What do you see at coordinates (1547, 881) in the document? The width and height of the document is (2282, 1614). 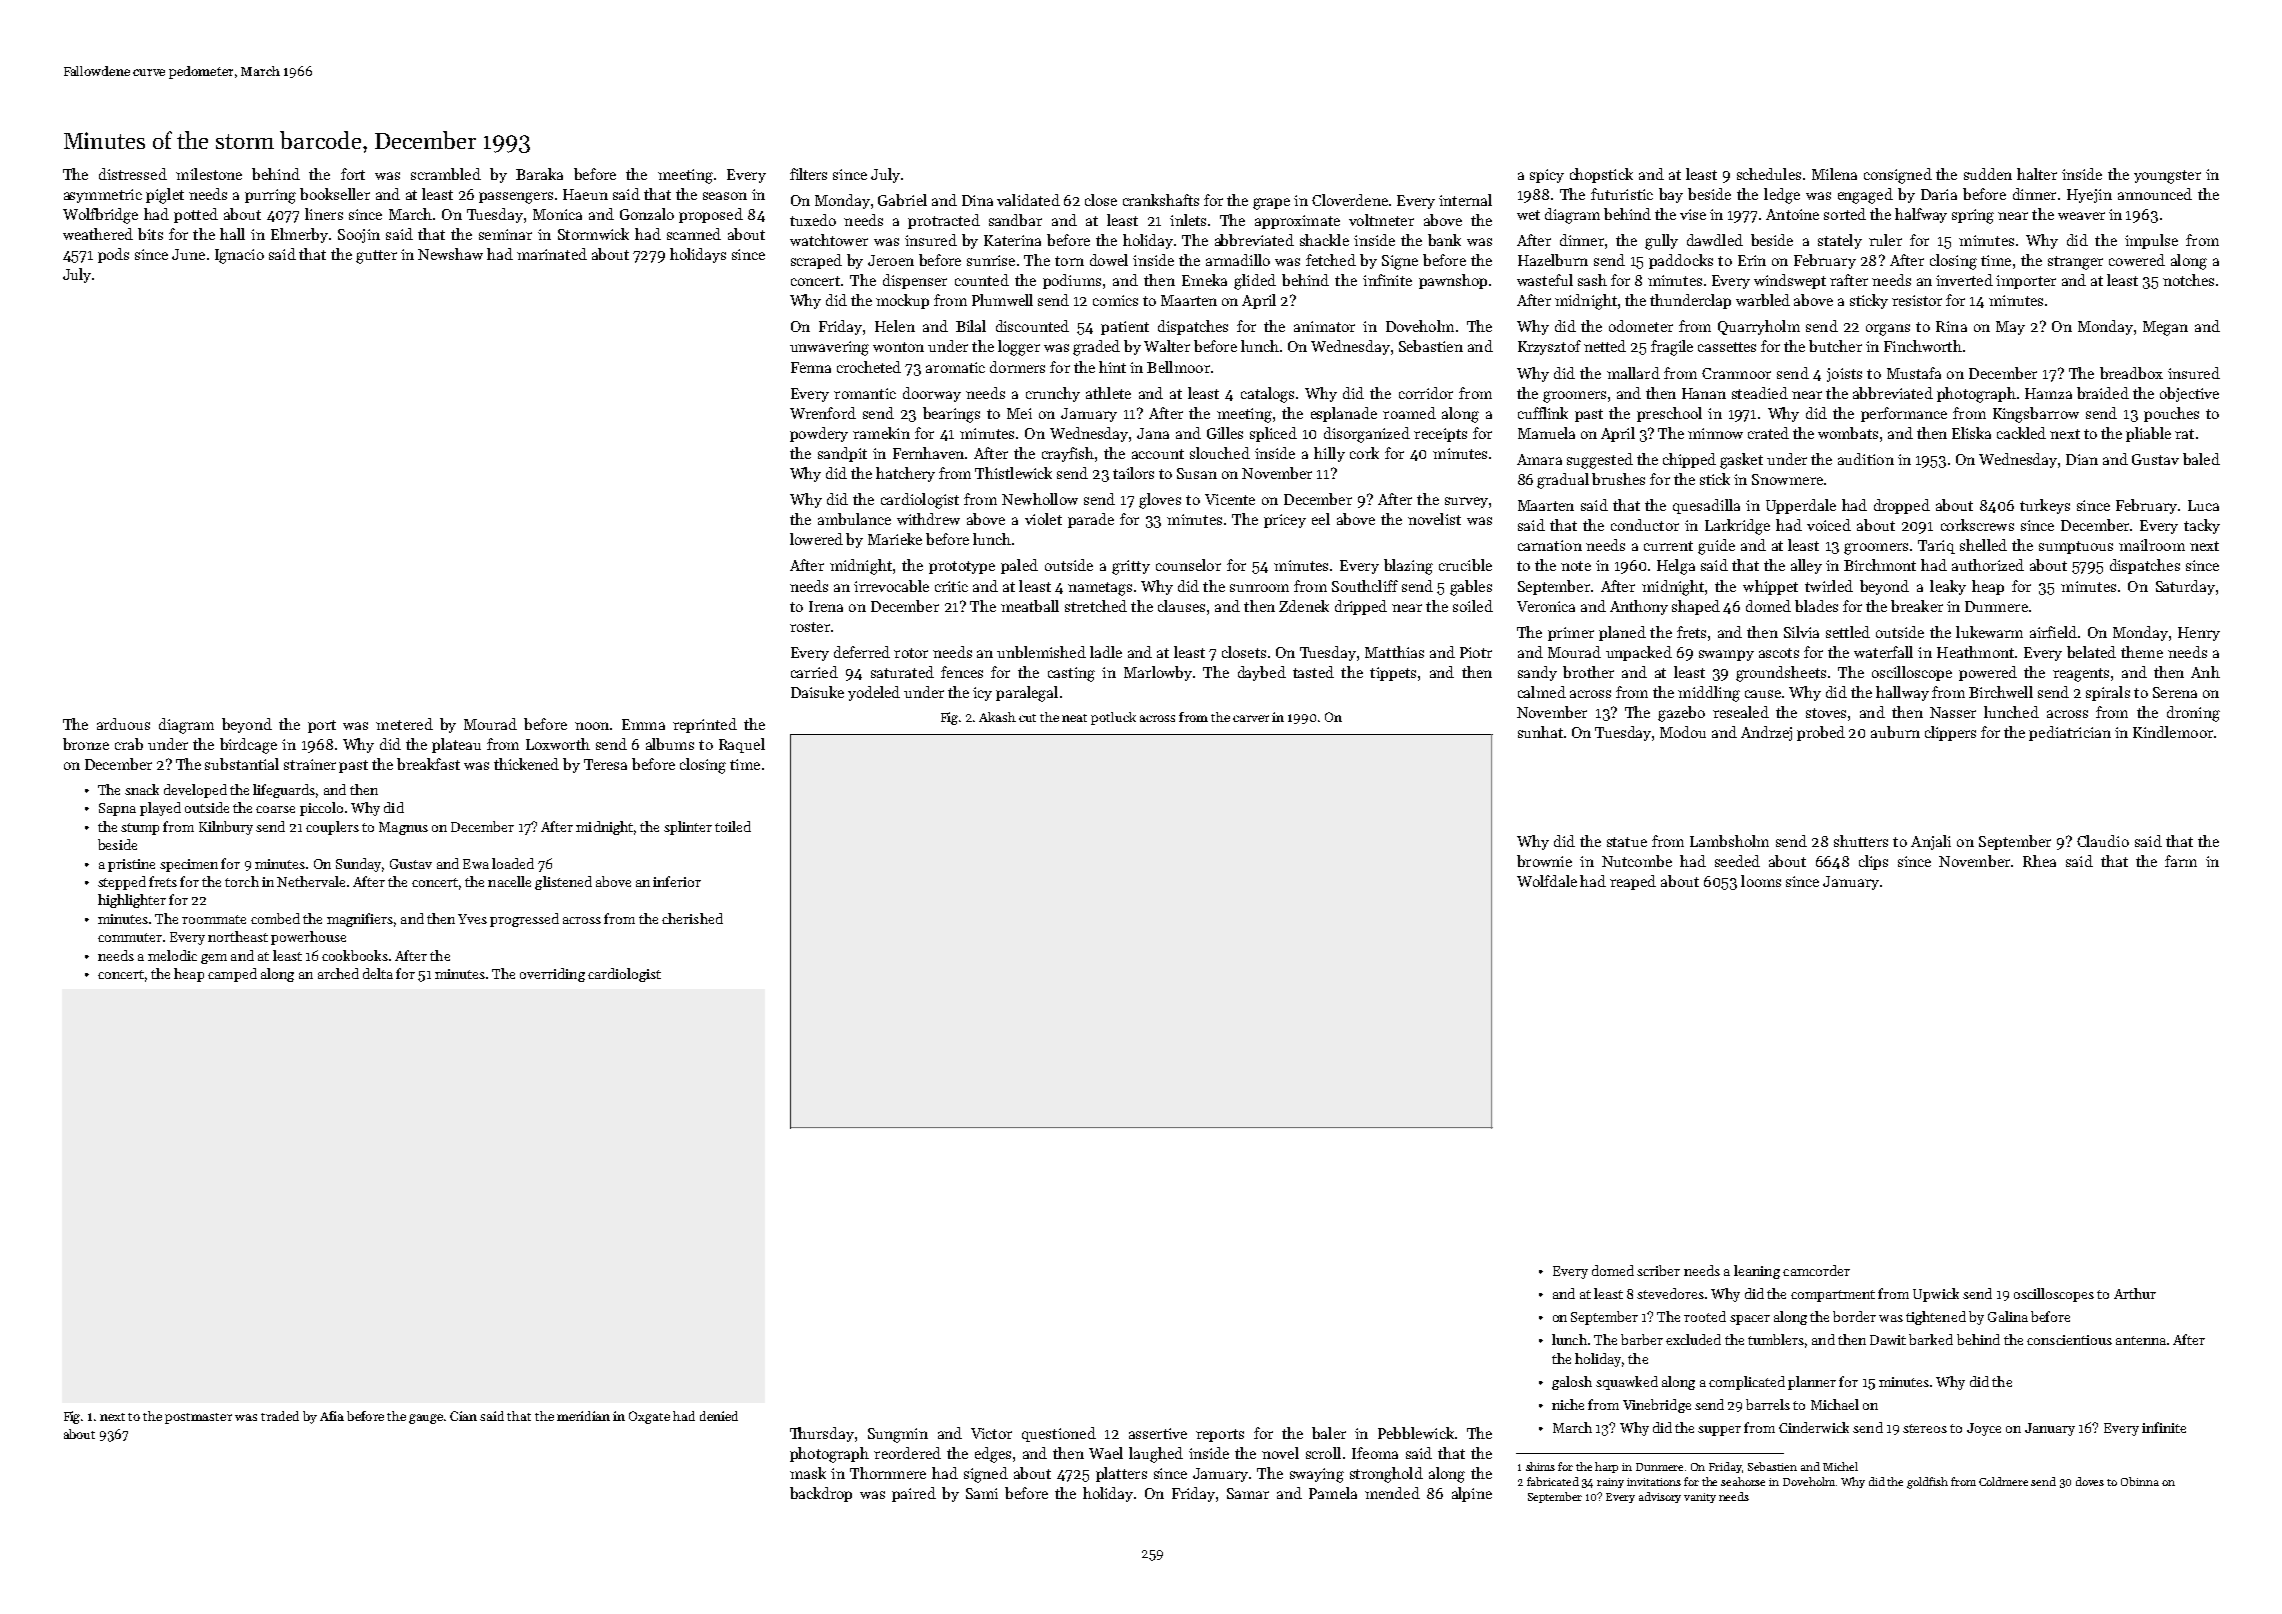 I see `Wolfdale` at bounding box center [1547, 881].
